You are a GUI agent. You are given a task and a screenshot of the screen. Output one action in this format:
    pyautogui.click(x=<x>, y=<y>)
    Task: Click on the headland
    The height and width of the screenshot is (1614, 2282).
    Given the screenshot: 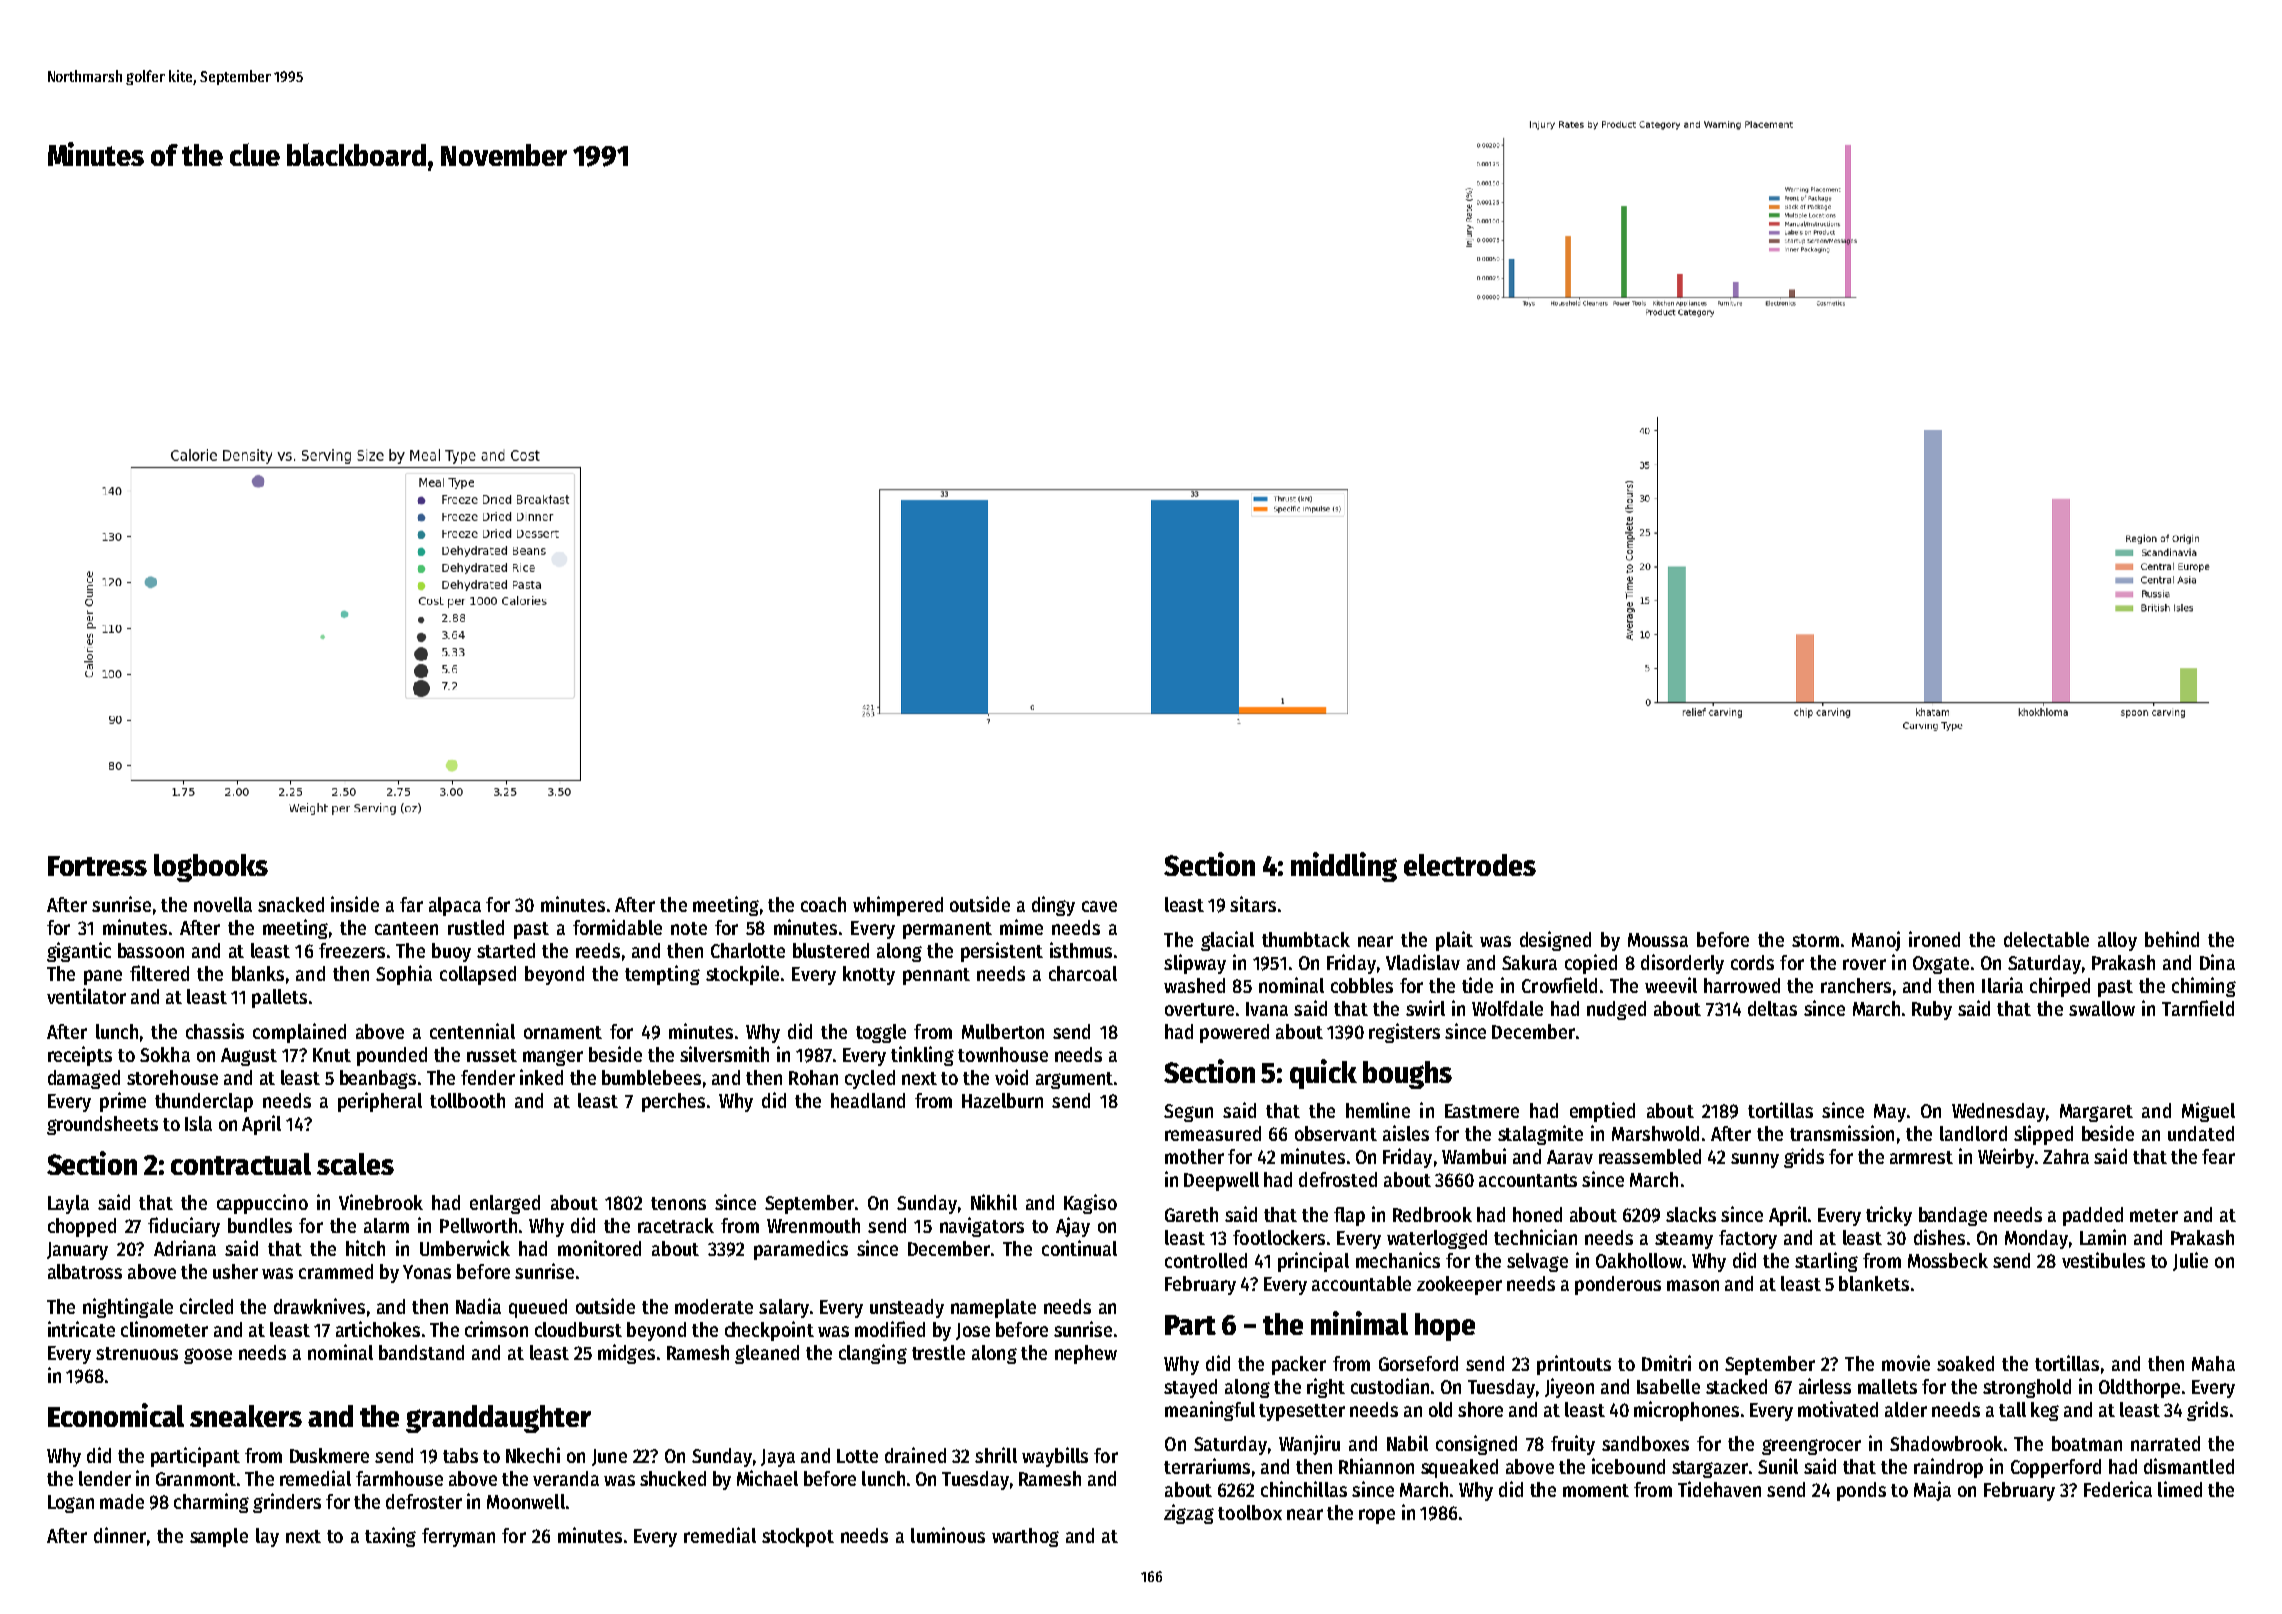 What is the action you would take?
    pyautogui.click(x=868, y=1100)
